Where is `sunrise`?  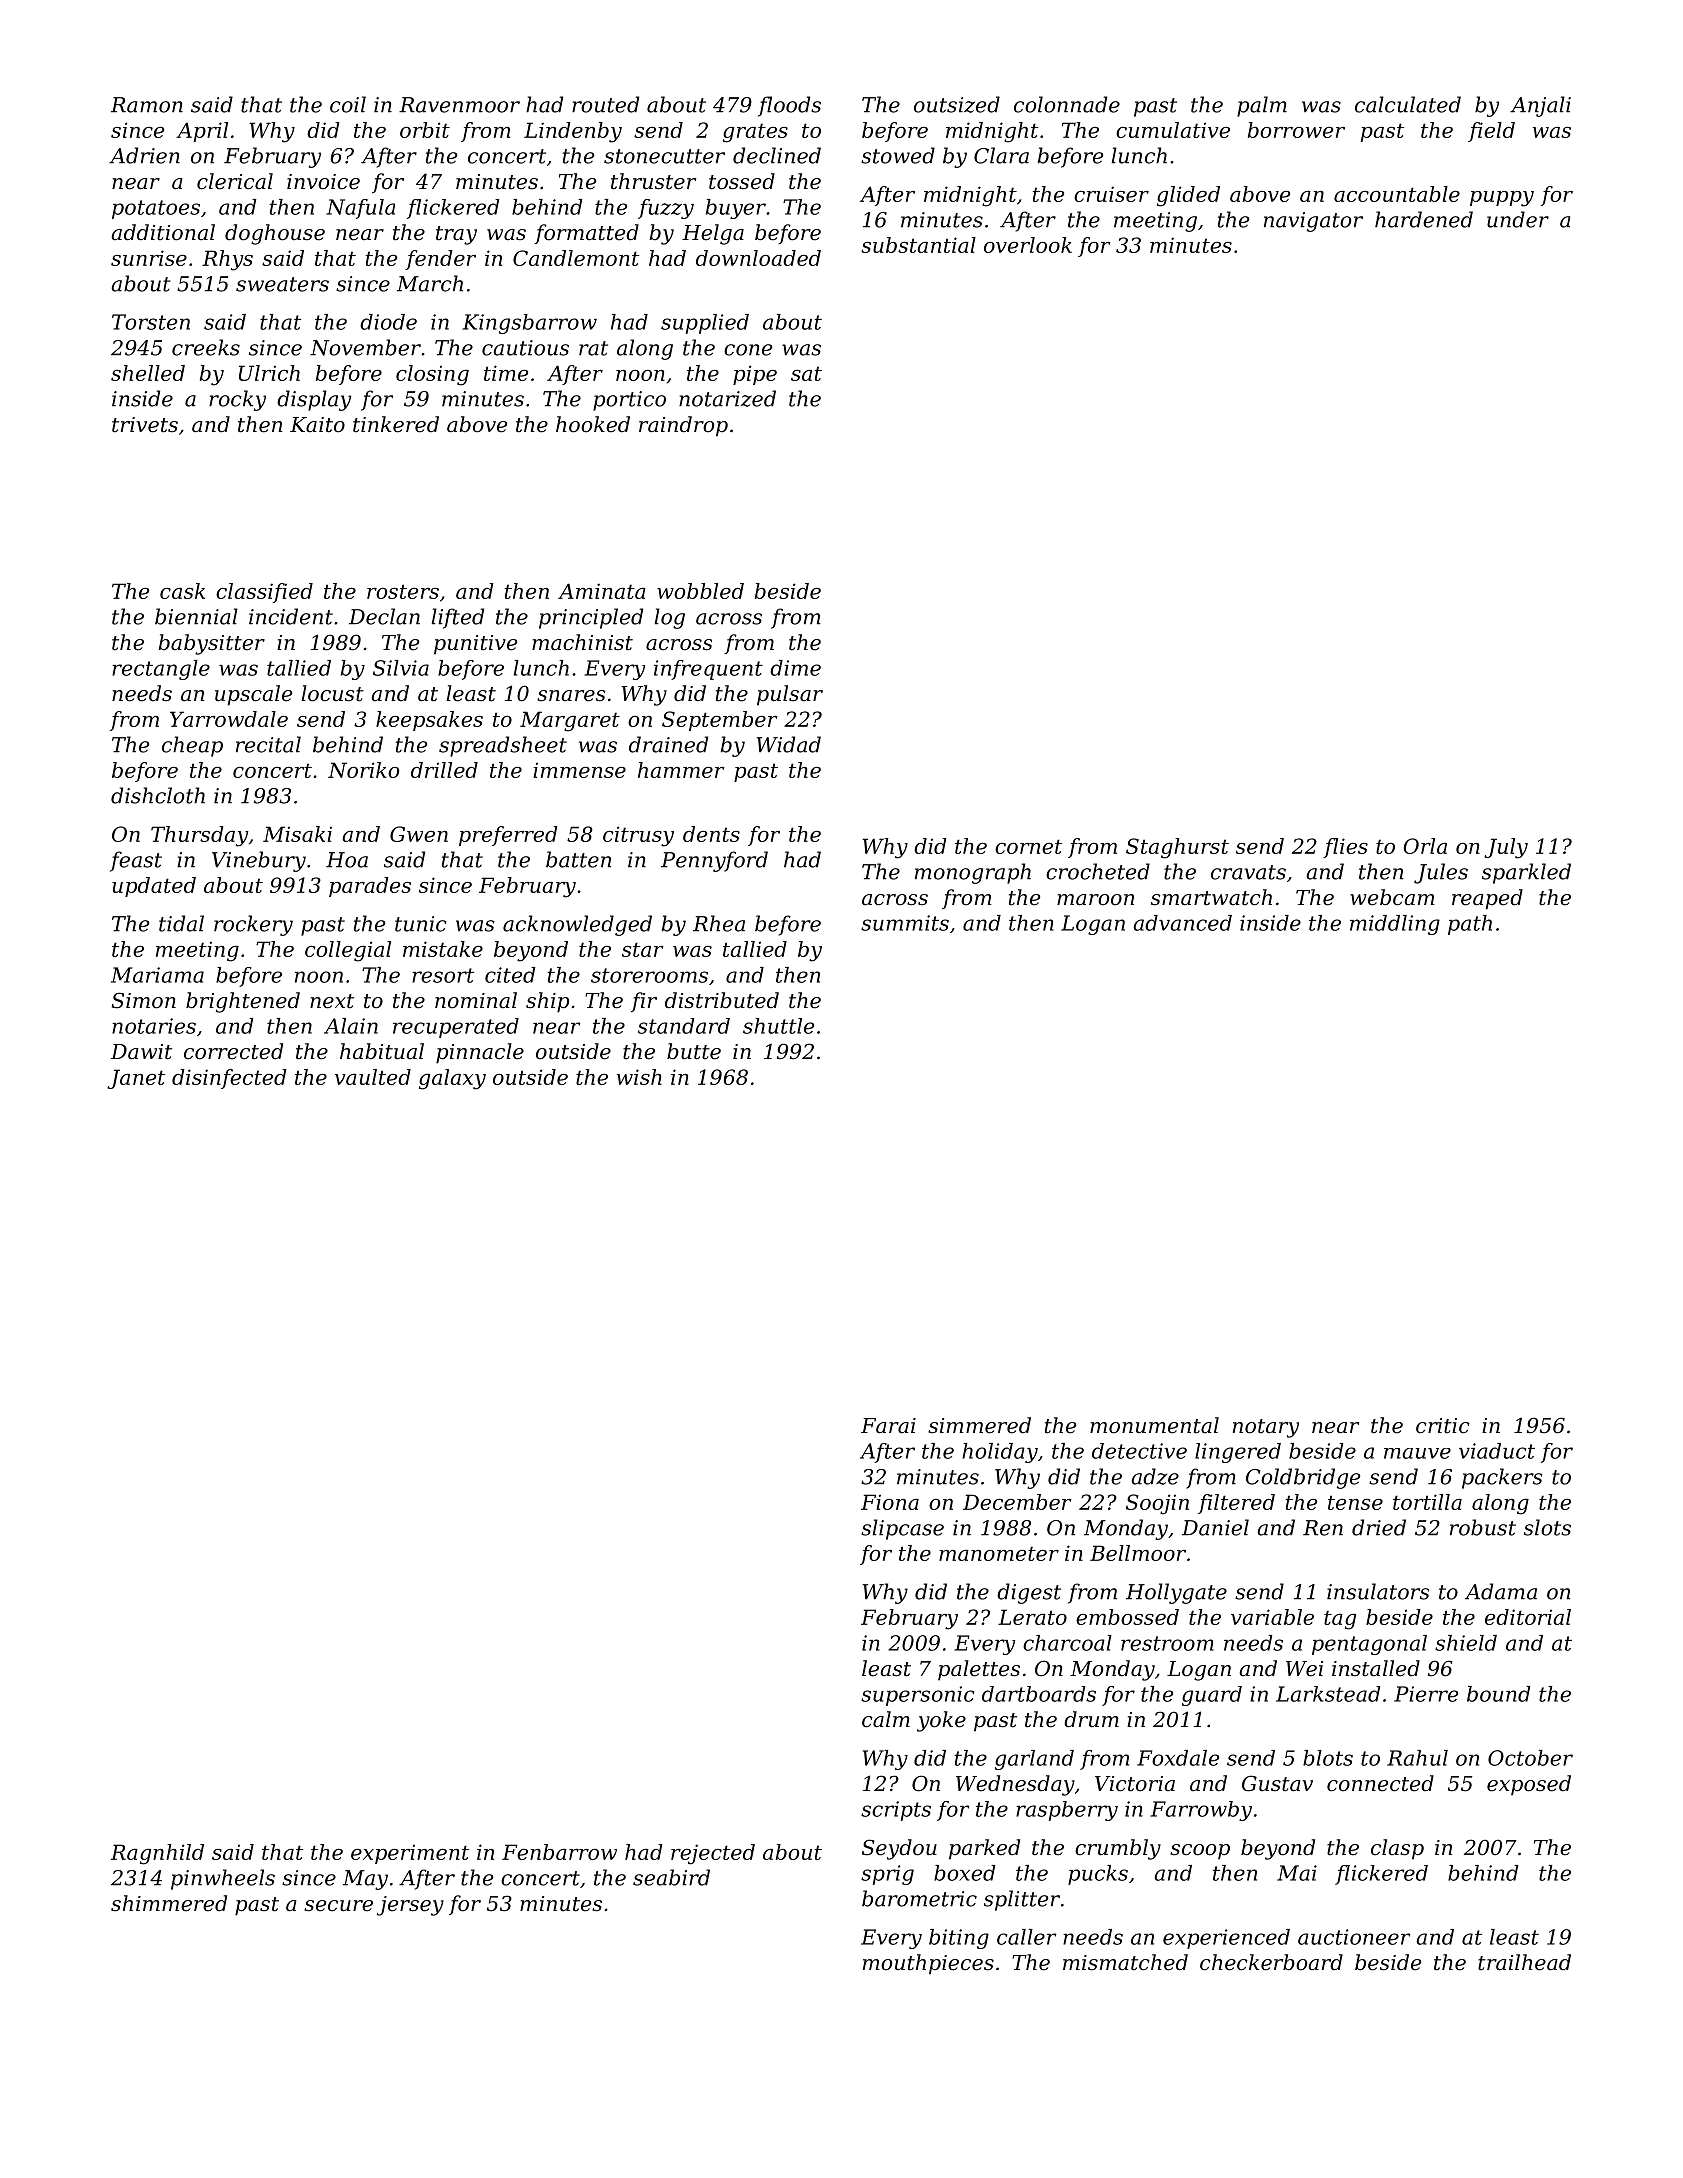 sunrise is located at coordinates (149, 258).
